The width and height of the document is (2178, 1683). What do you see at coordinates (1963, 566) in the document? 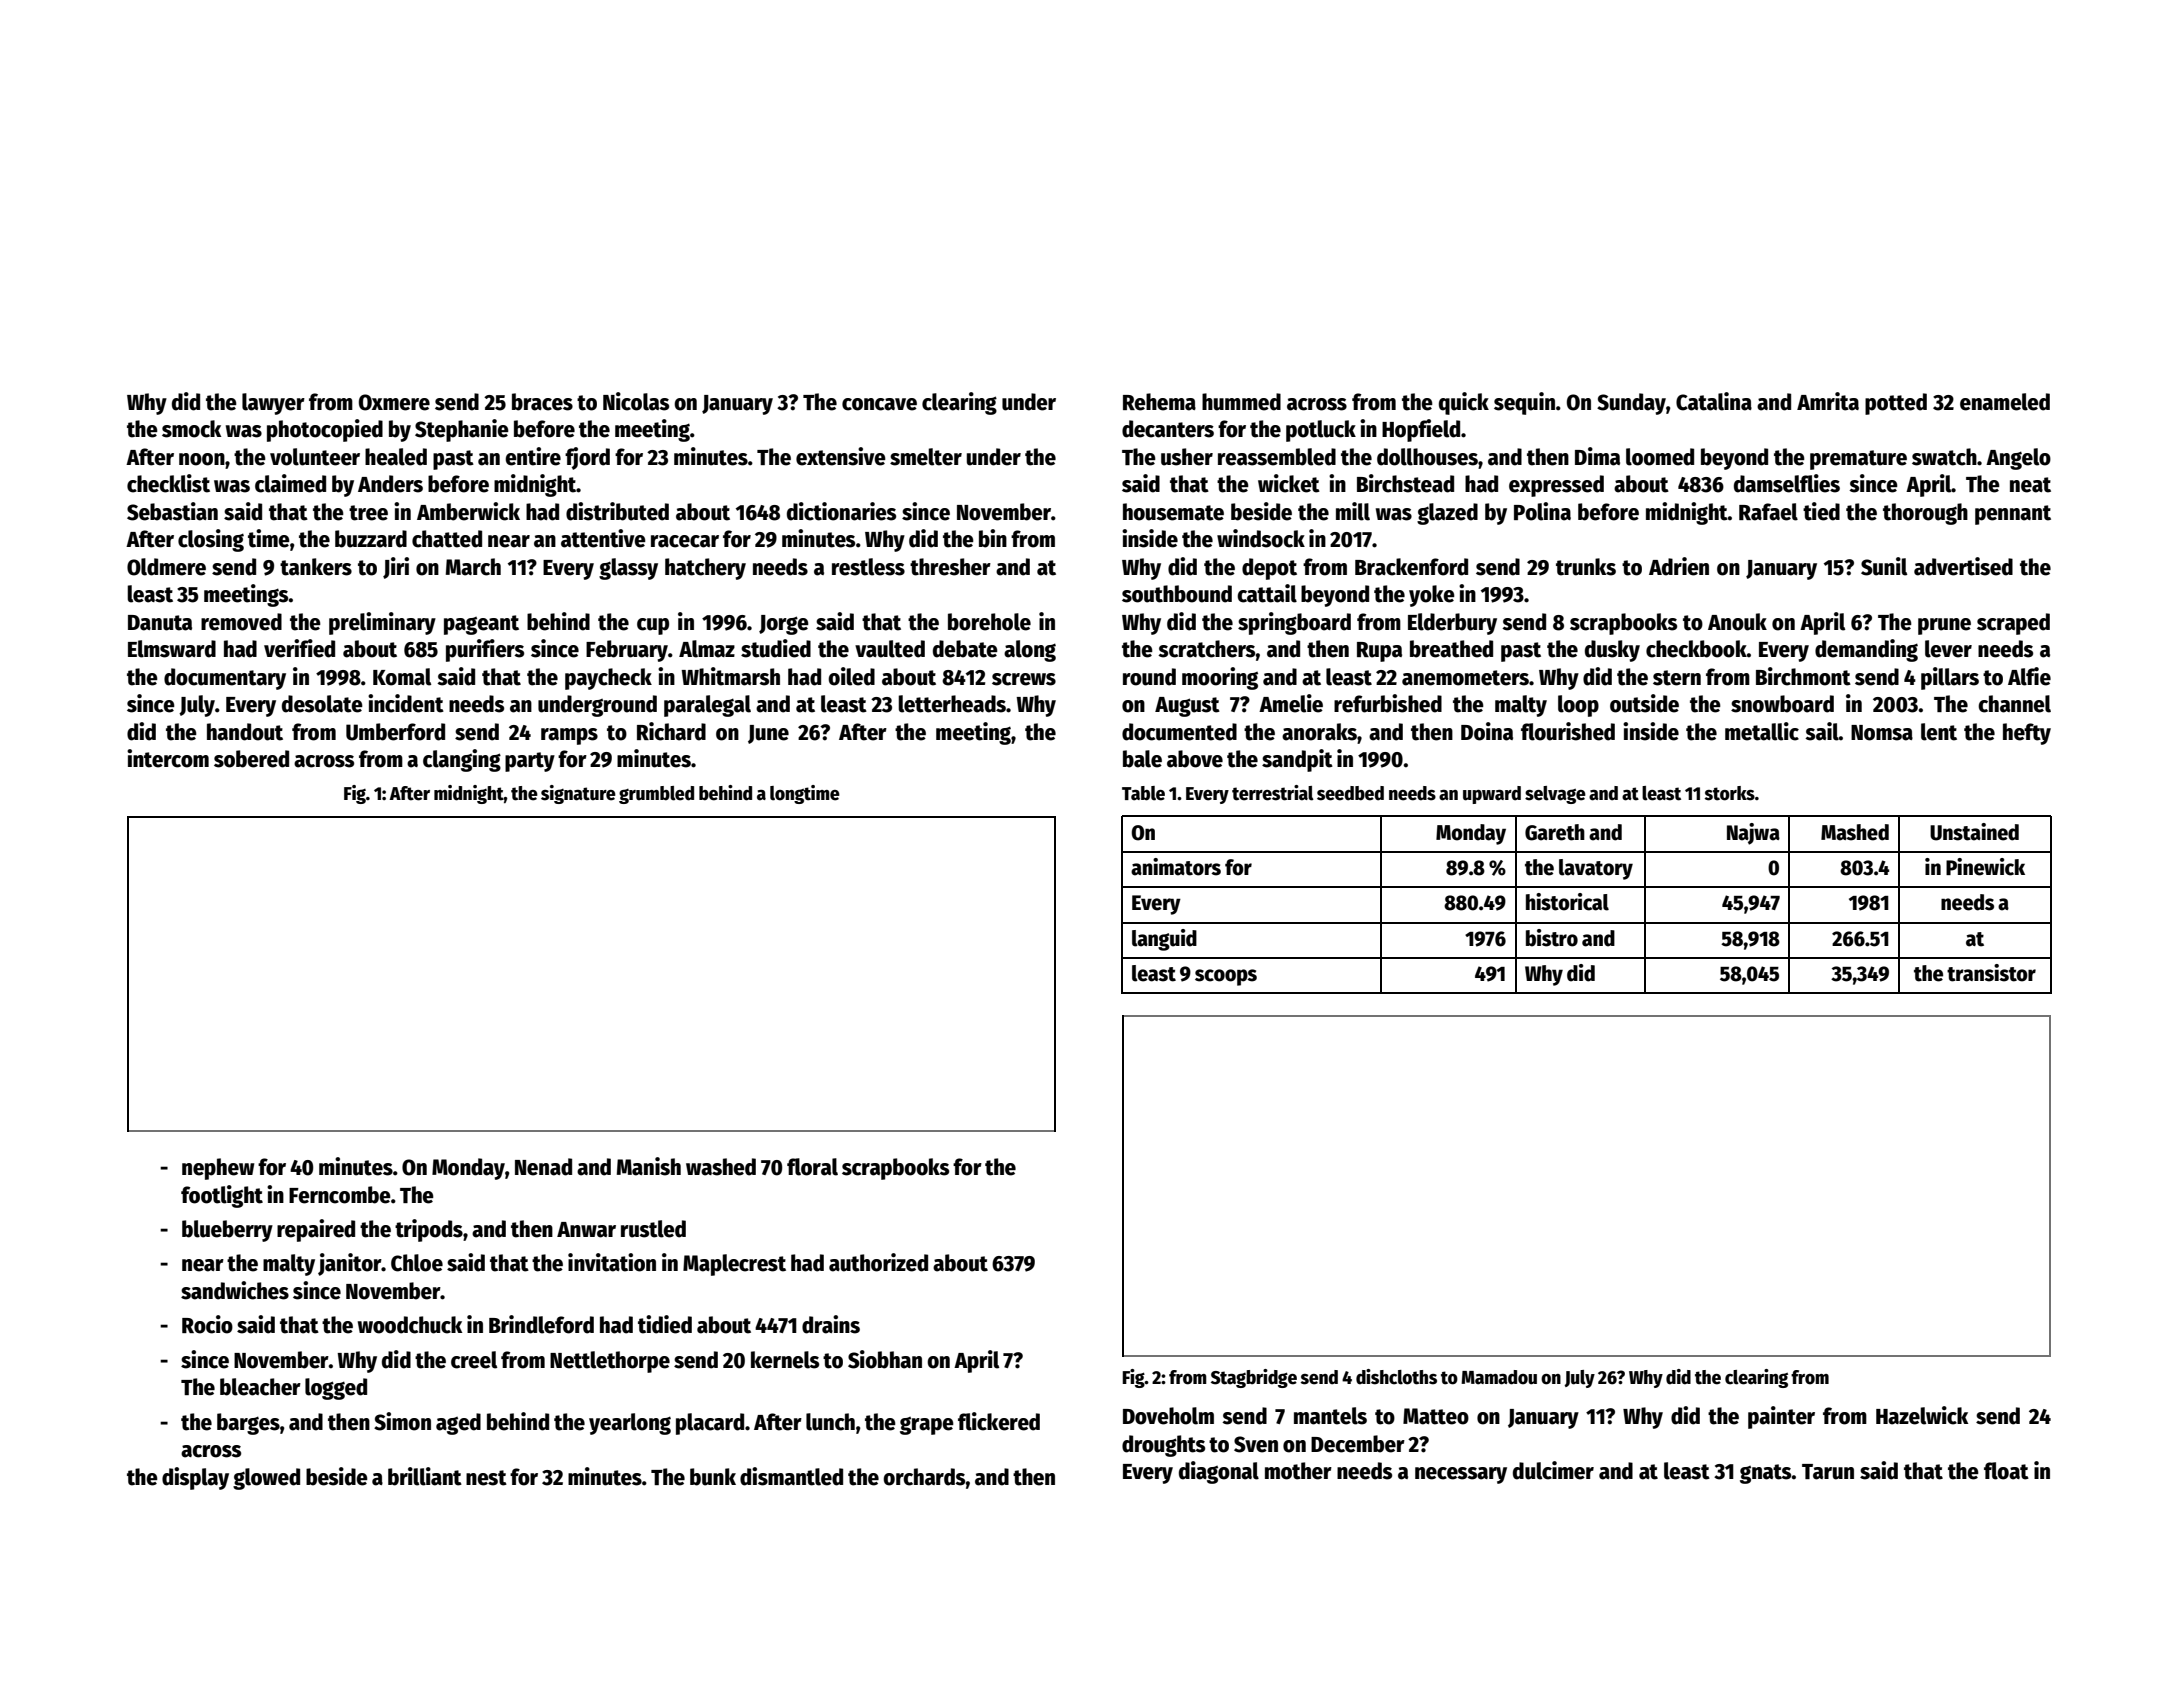
I see `advertised` at bounding box center [1963, 566].
